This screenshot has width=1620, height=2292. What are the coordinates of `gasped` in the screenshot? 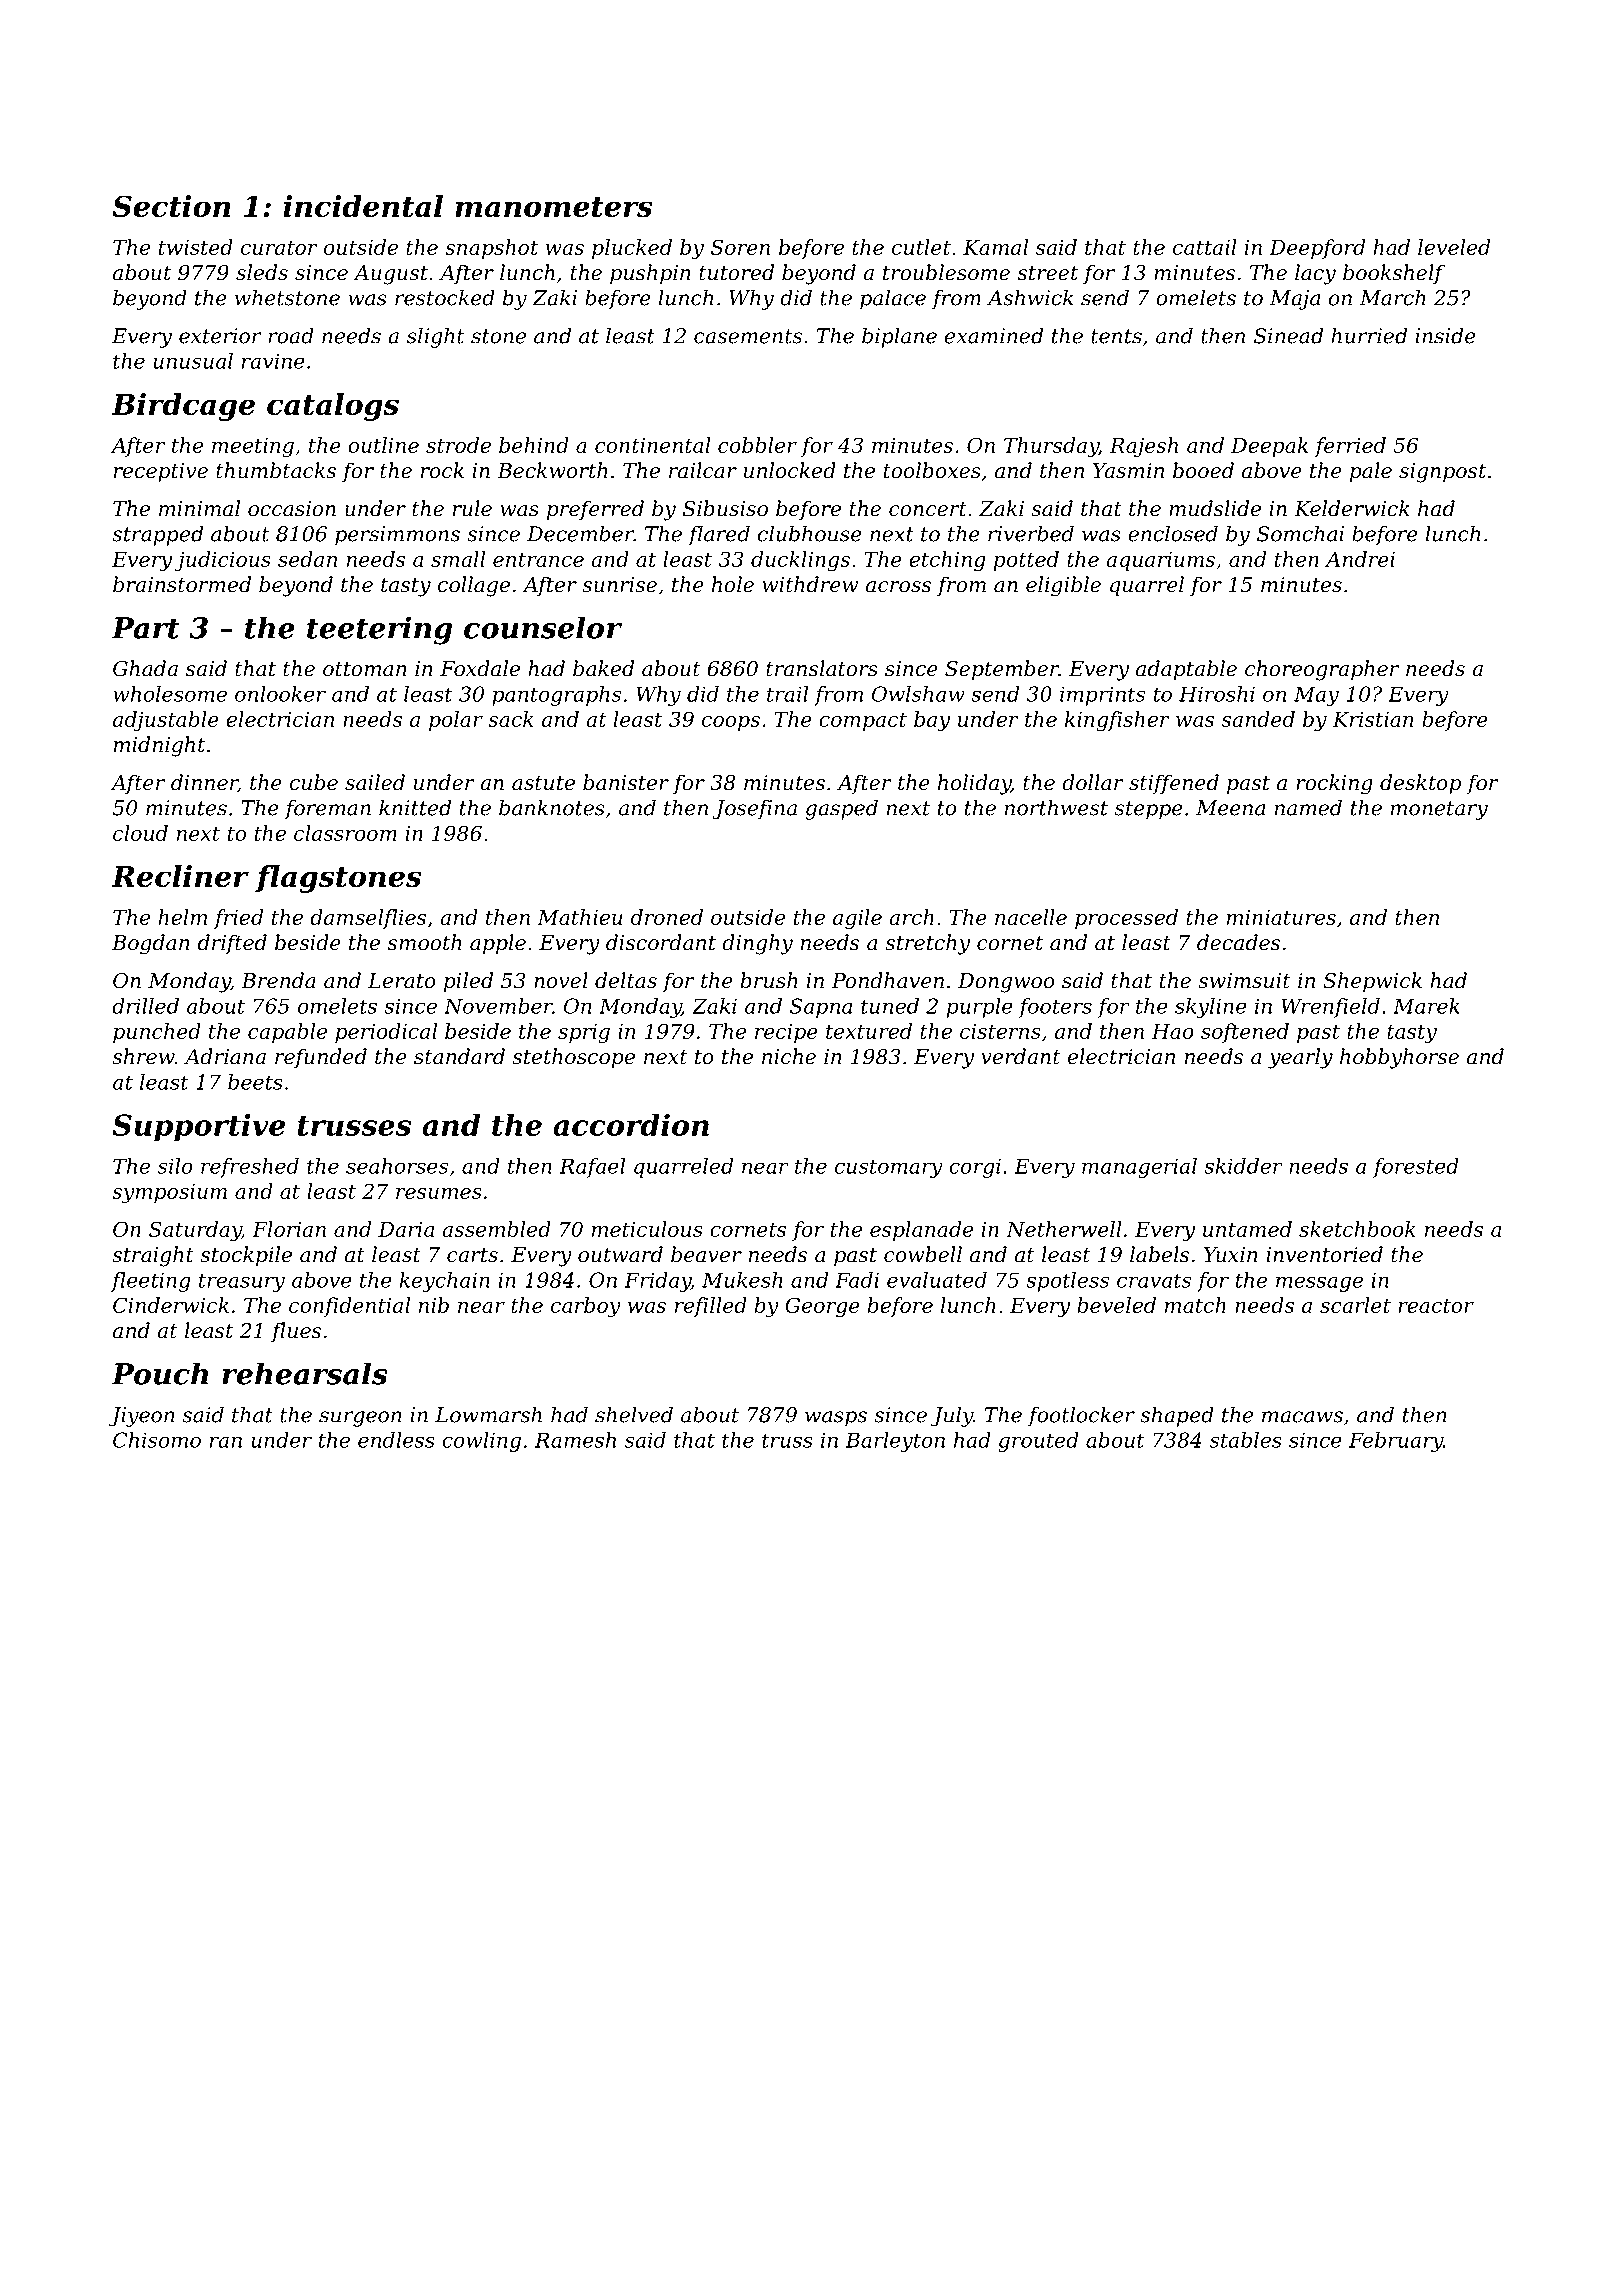 It's located at (841, 809).
